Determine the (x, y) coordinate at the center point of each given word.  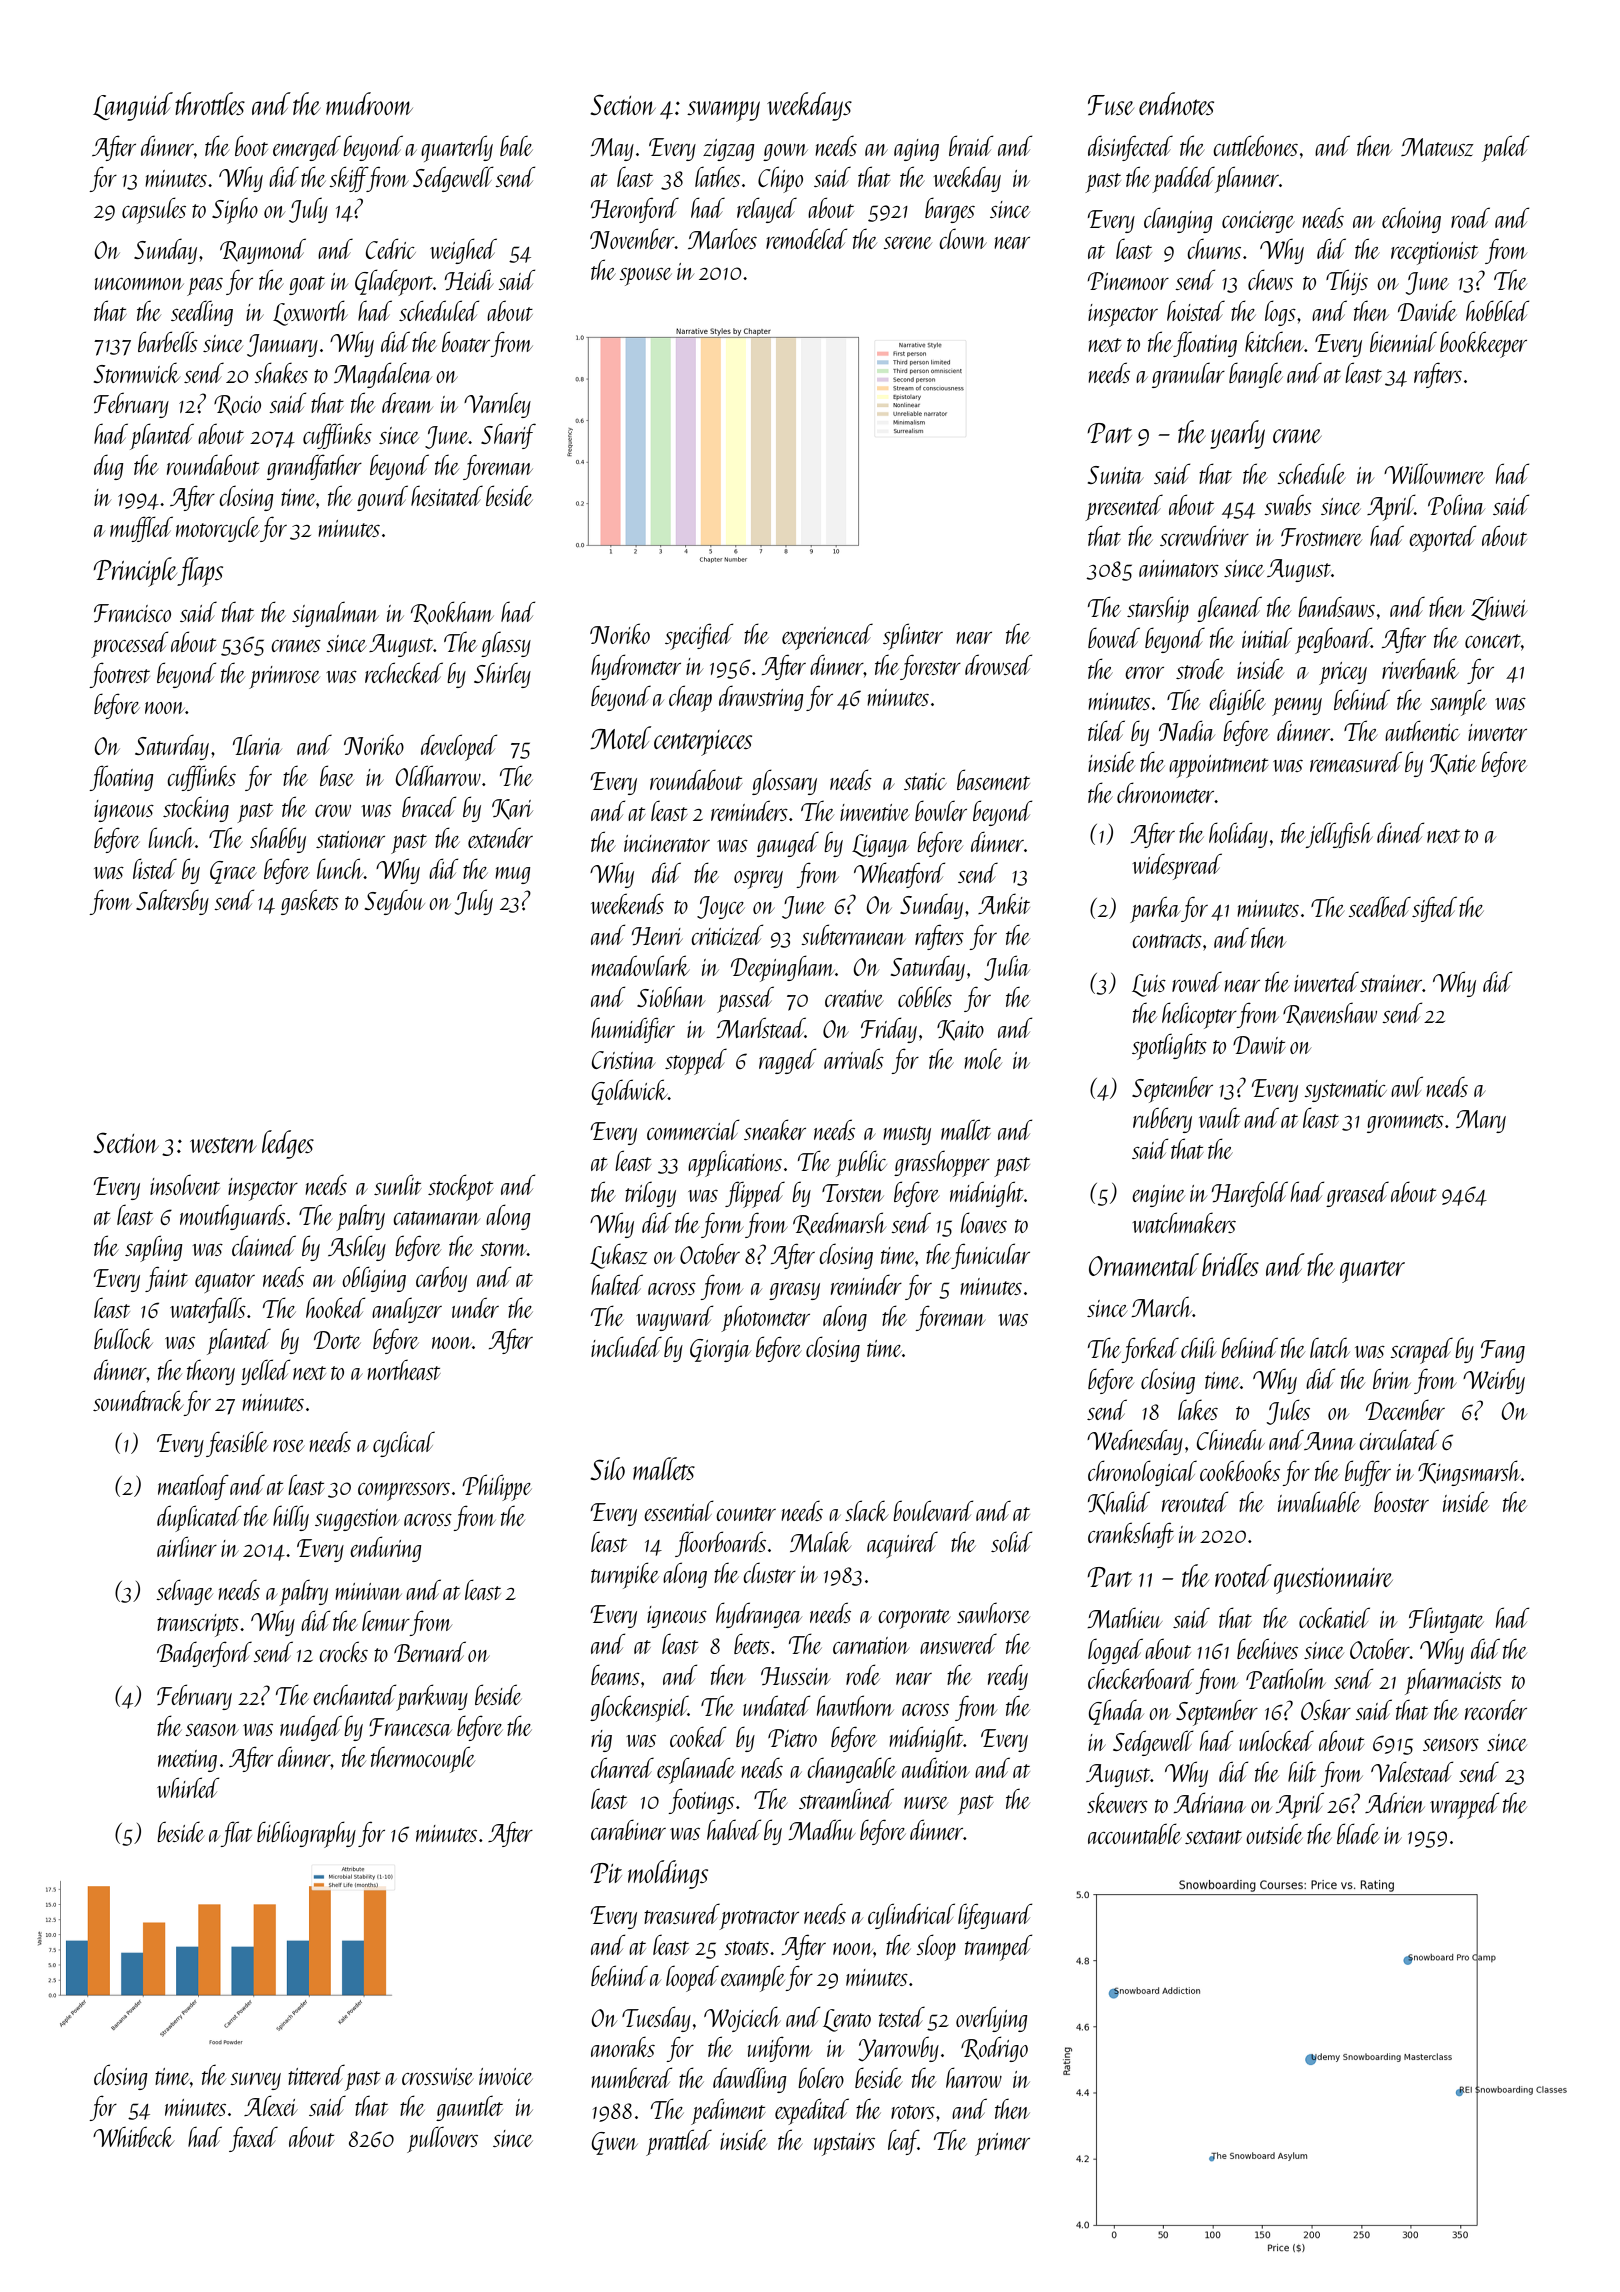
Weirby (1494, 1381)
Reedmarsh (839, 1223)
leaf (903, 2142)
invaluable (1319, 1501)
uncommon (139, 284)
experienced (827, 636)
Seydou (395, 902)
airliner (187, 1546)
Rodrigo (994, 2049)
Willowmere (1434, 473)
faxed (253, 2139)
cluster (769, 1573)
